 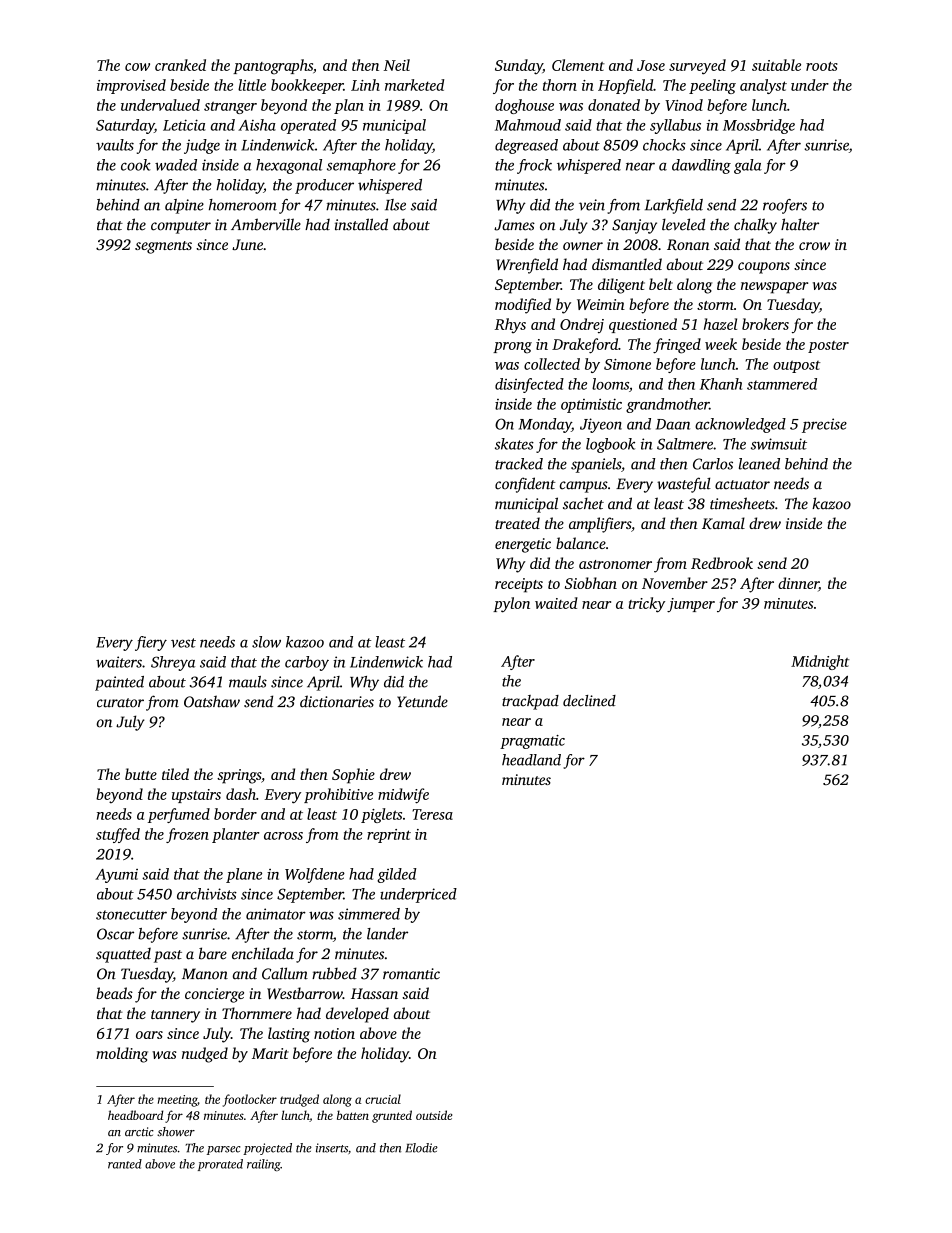 What do you see at coordinates (519, 67) in the screenshot?
I see `Sunday` at bounding box center [519, 67].
